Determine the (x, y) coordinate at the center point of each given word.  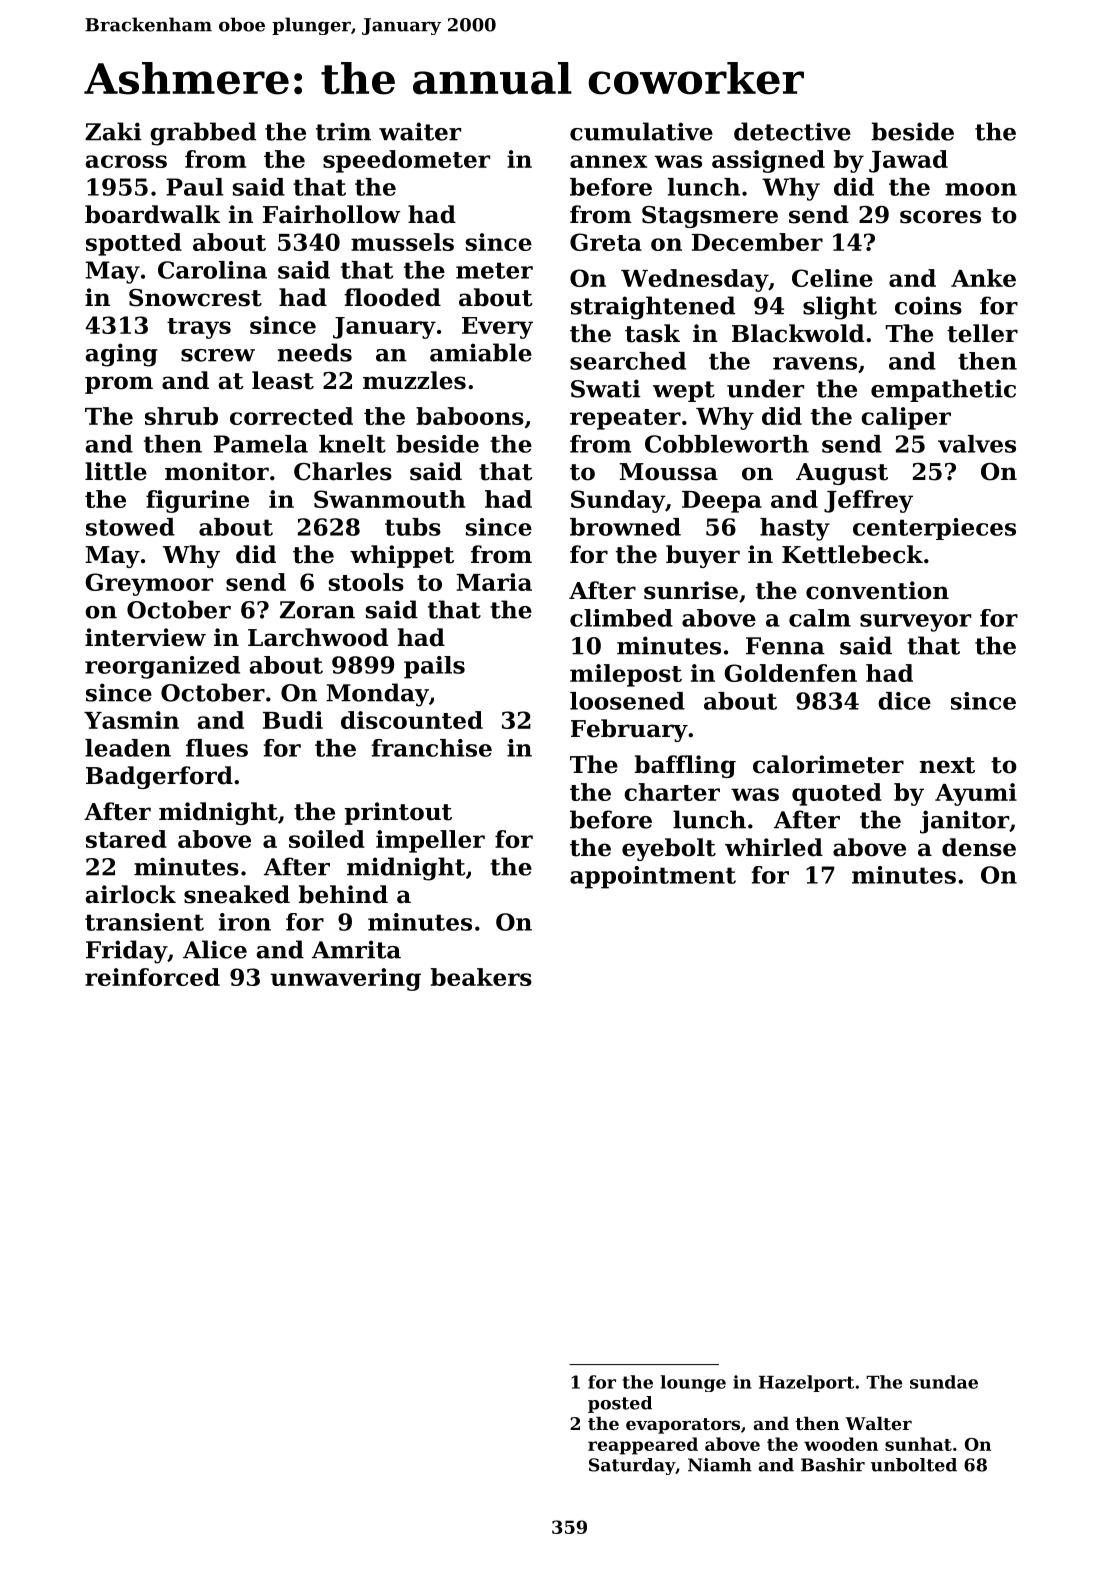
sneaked (237, 894)
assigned (768, 161)
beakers (481, 977)
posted (620, 1404)
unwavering (346, 979)
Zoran (317, 610)
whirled (774, 847)
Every (497, 328)
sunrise (691, 590)
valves (977, 444)
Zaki (113, 131)
